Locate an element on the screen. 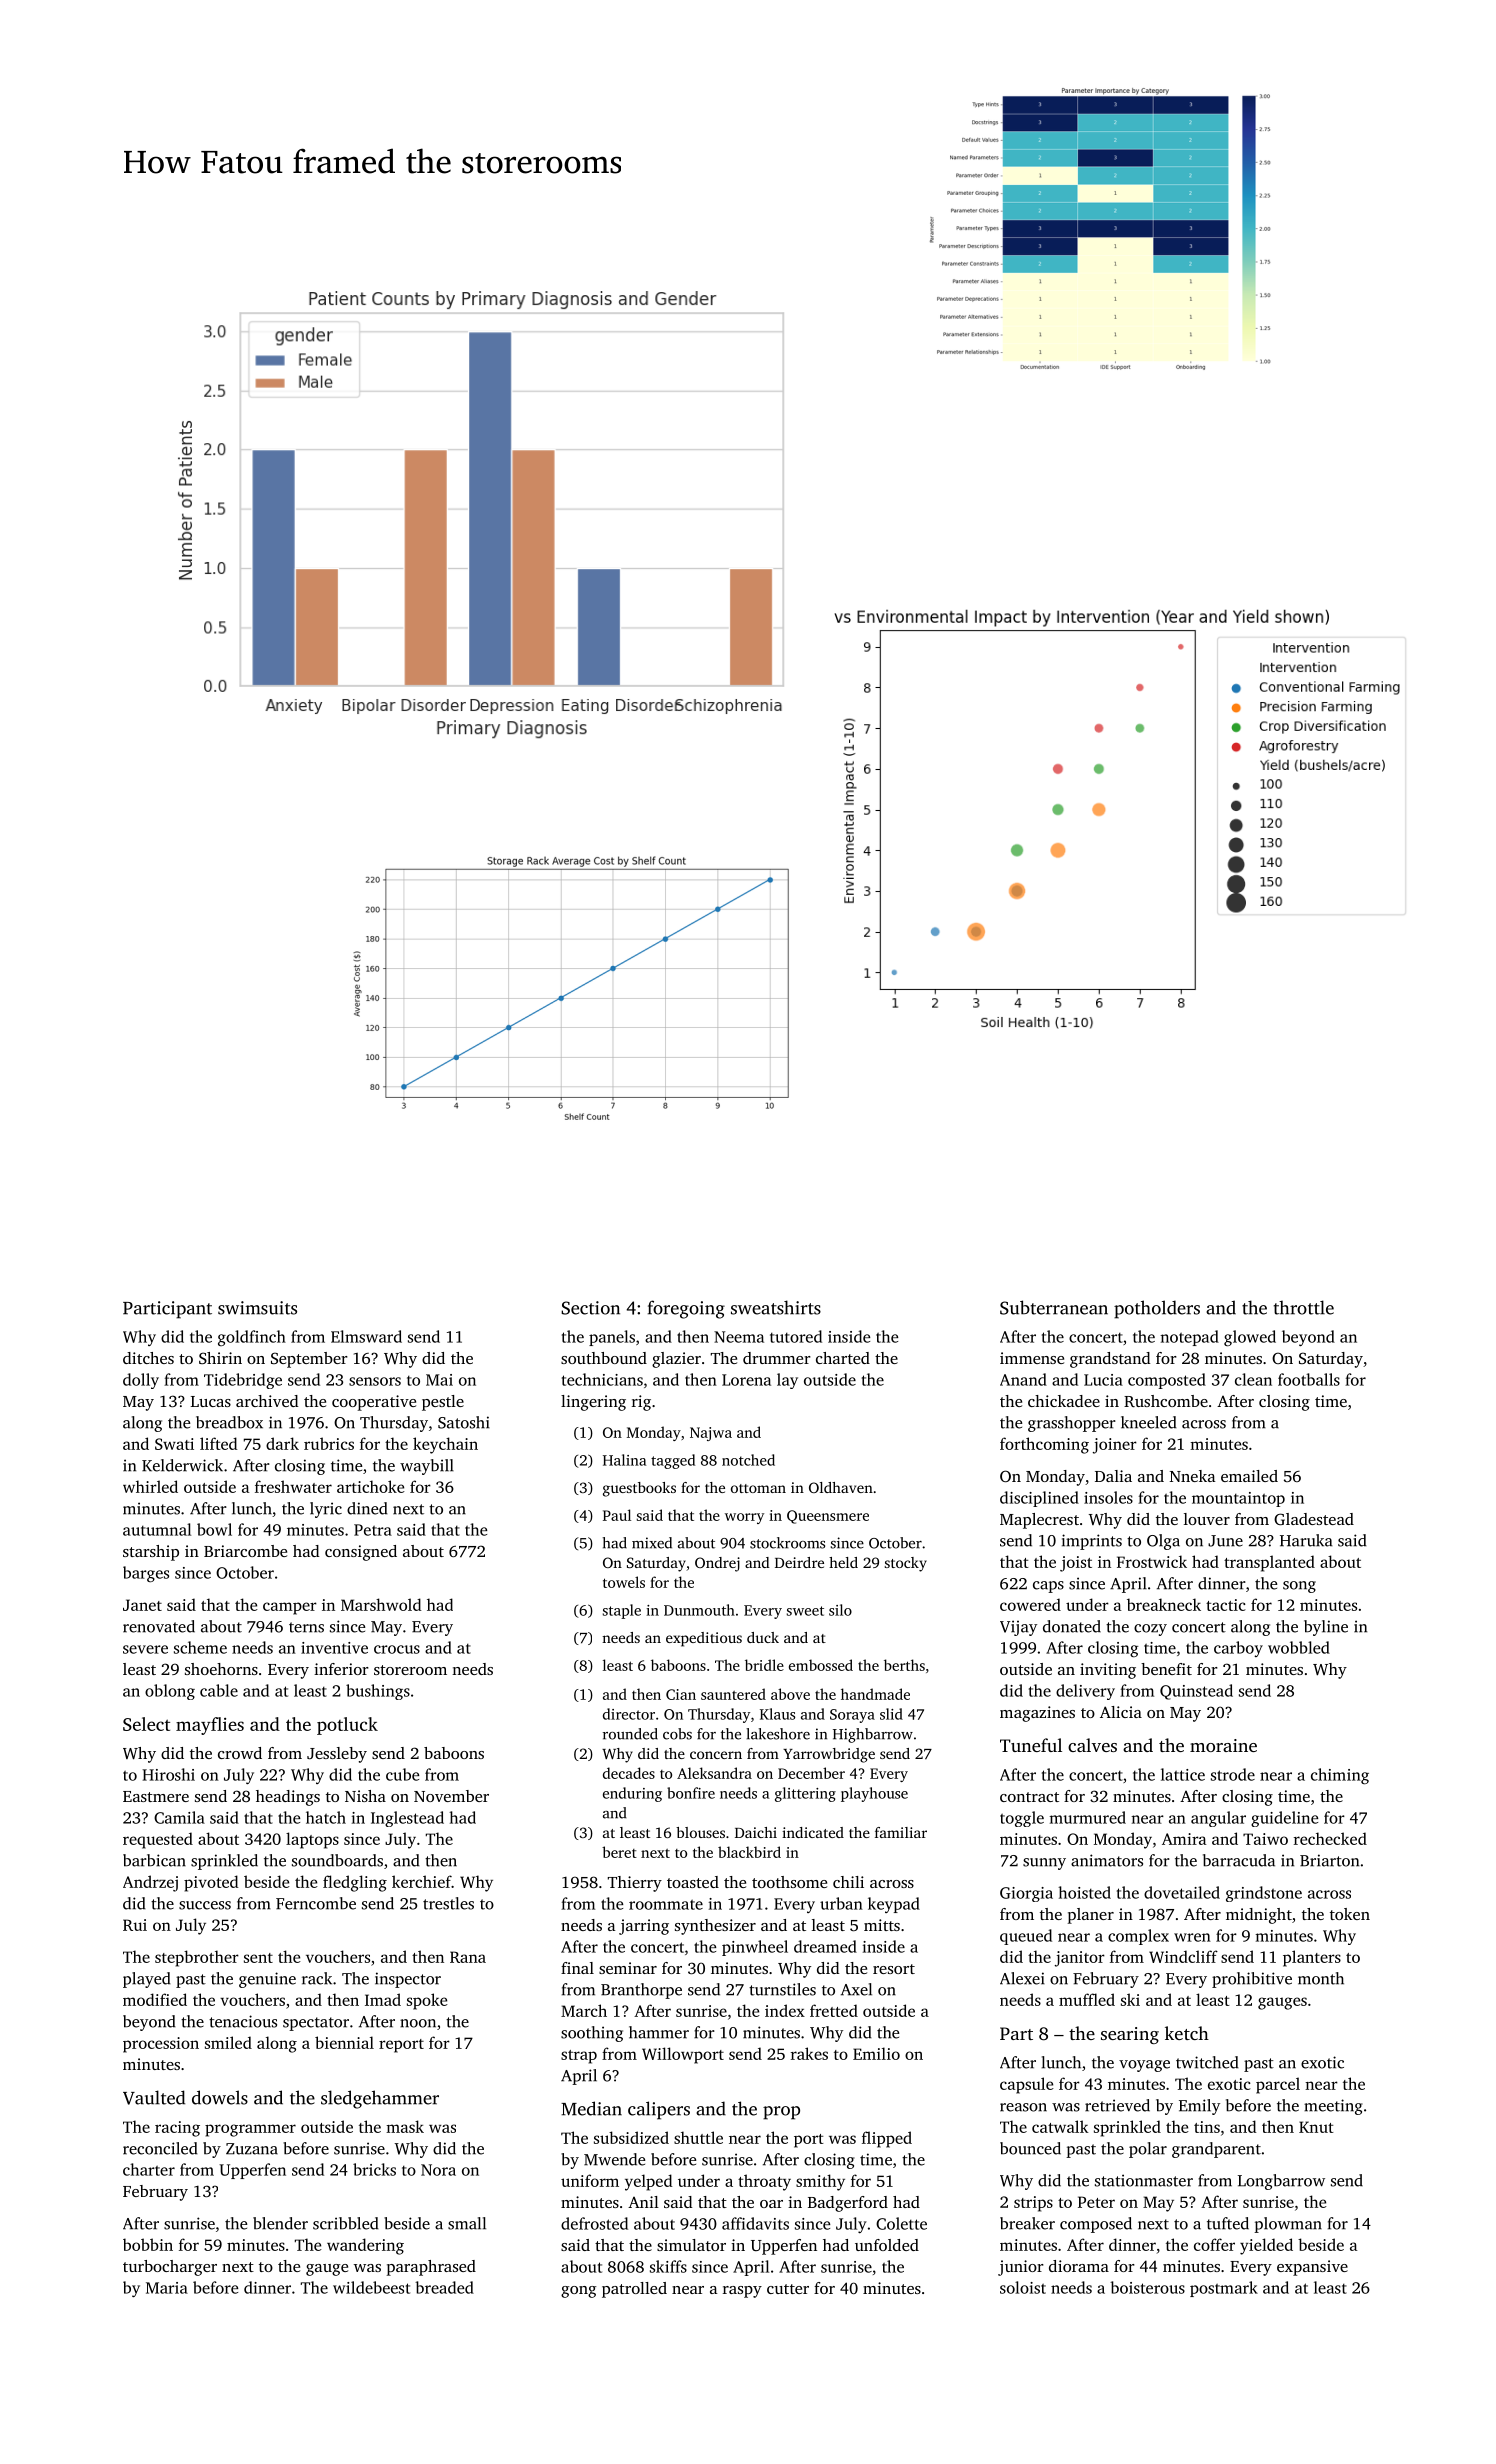 This screenshot has height=2464, width=1496. simulator is located at coordinates (691, 2245).
